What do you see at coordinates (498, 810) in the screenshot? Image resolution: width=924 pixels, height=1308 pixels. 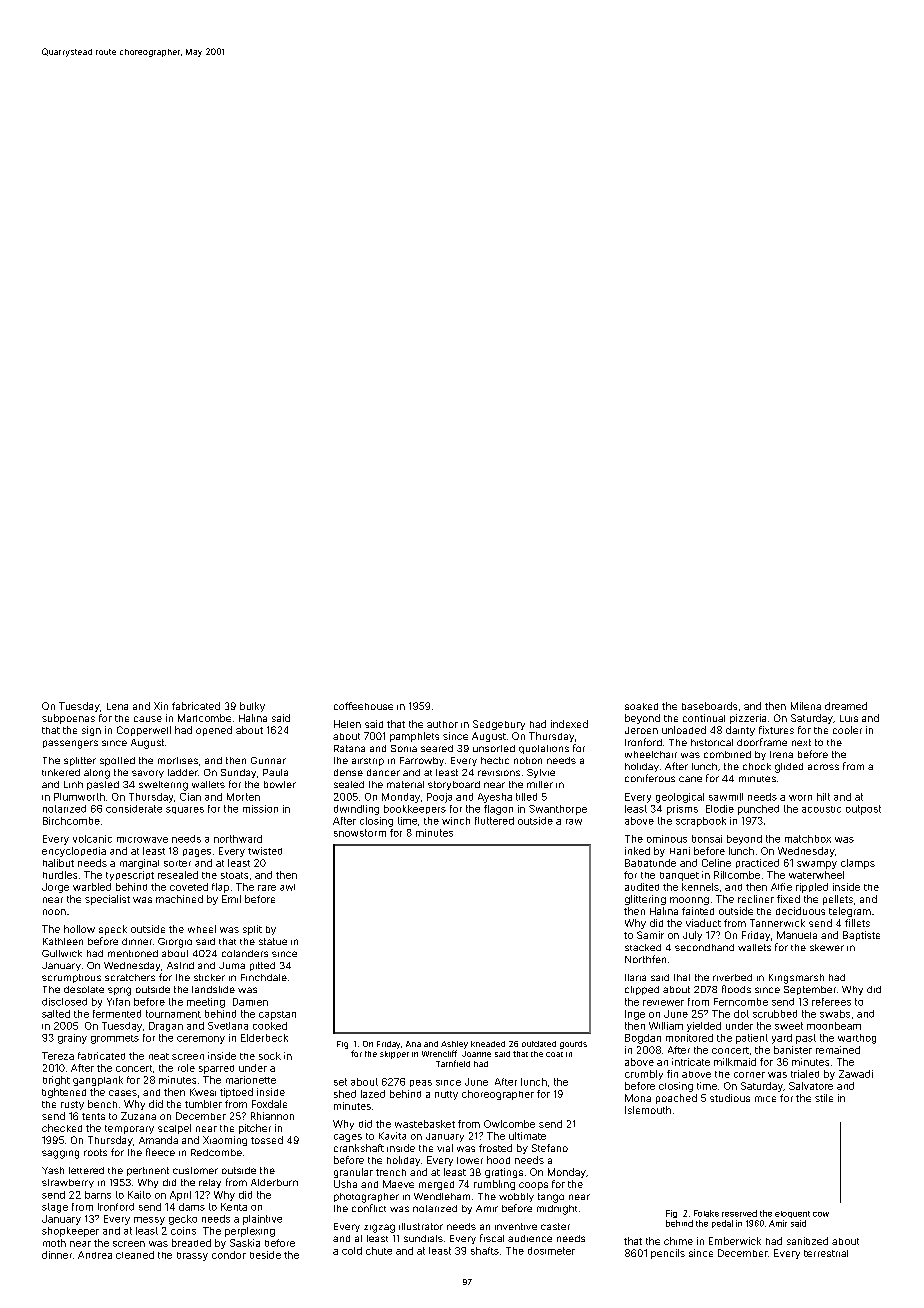 I see `flagon` at bounding box center [498, 810].
